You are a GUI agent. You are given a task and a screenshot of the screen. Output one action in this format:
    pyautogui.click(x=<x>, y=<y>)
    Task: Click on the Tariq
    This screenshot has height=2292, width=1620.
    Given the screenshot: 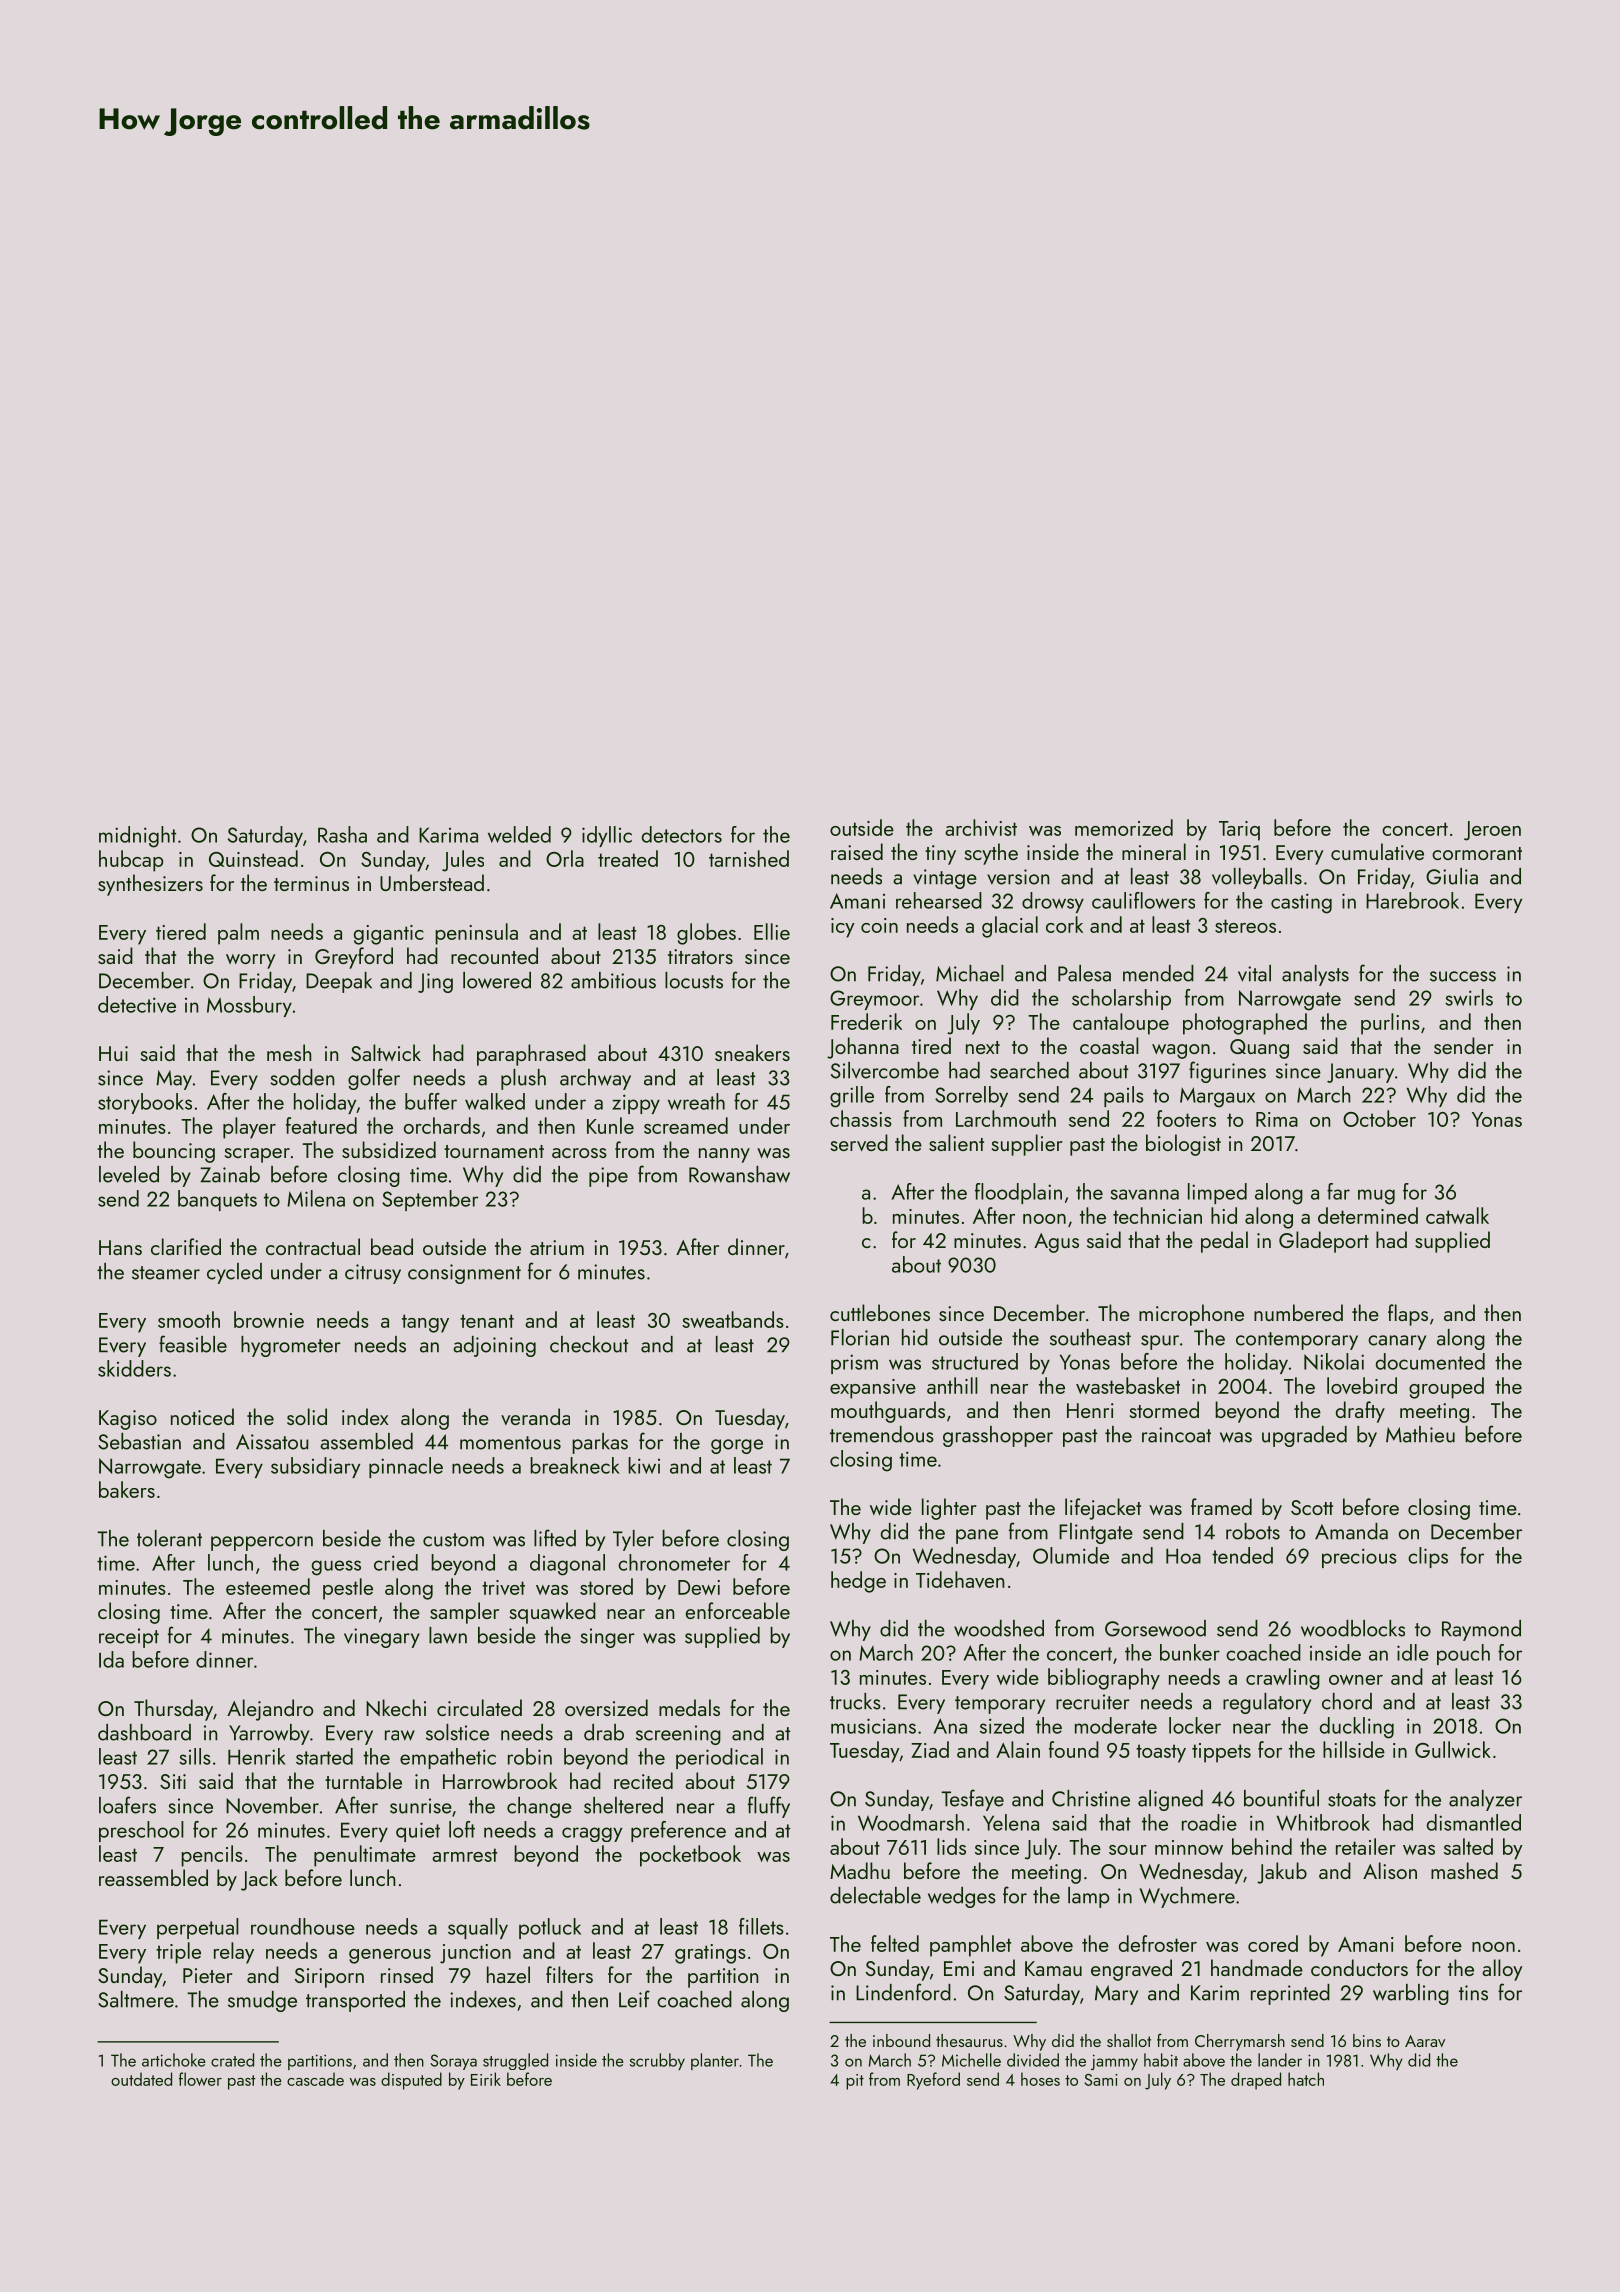 What is the action you would take?
    pyautogui.click(x=1239, y=831)
